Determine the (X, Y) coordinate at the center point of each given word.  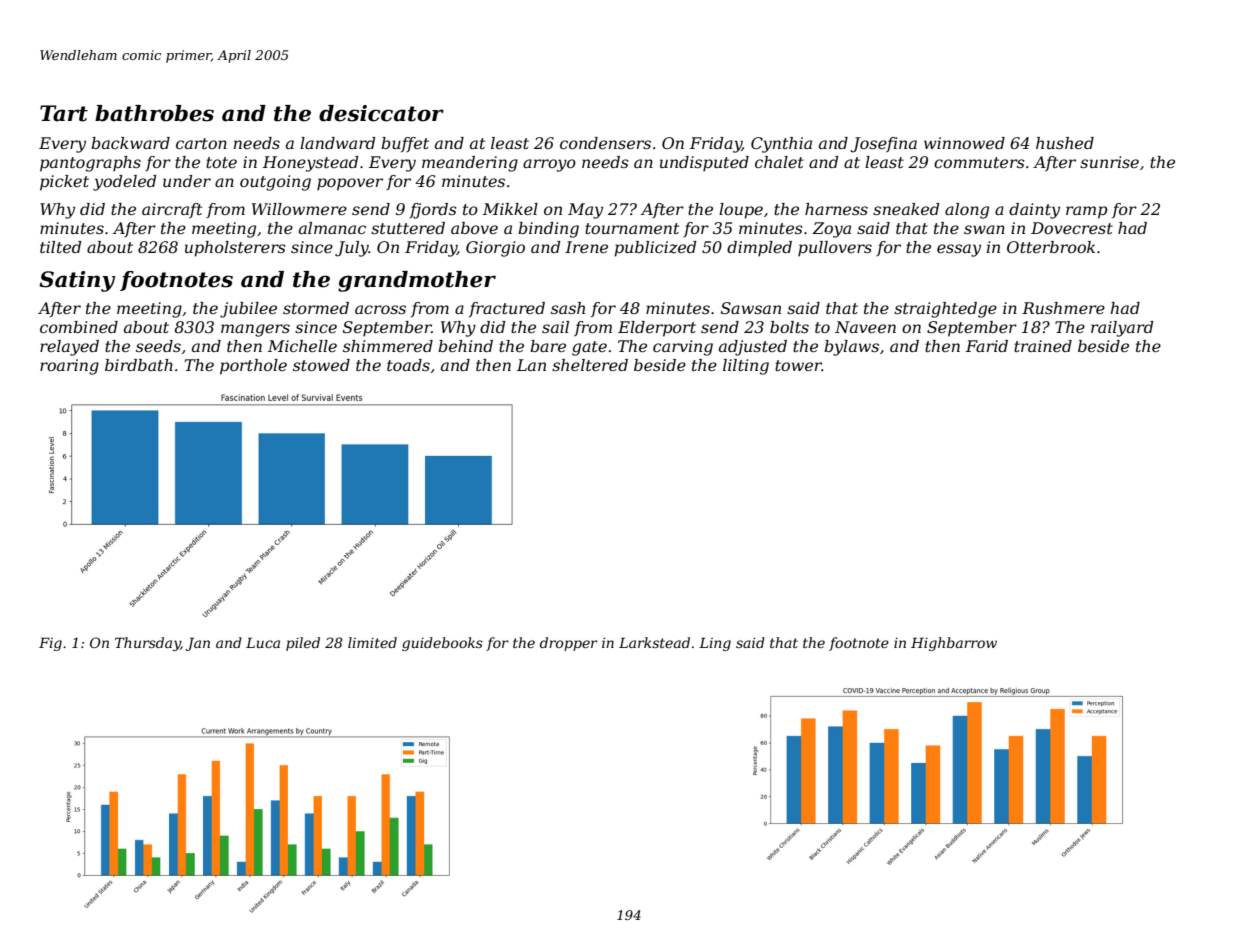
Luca (263, 642)
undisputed (704, 164)
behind (465, 346)
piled (303, 644)
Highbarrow (954, 644)
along (967, 211)
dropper (569, 644)
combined (79, 327)
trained (1043, 346)
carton (201, 143)
